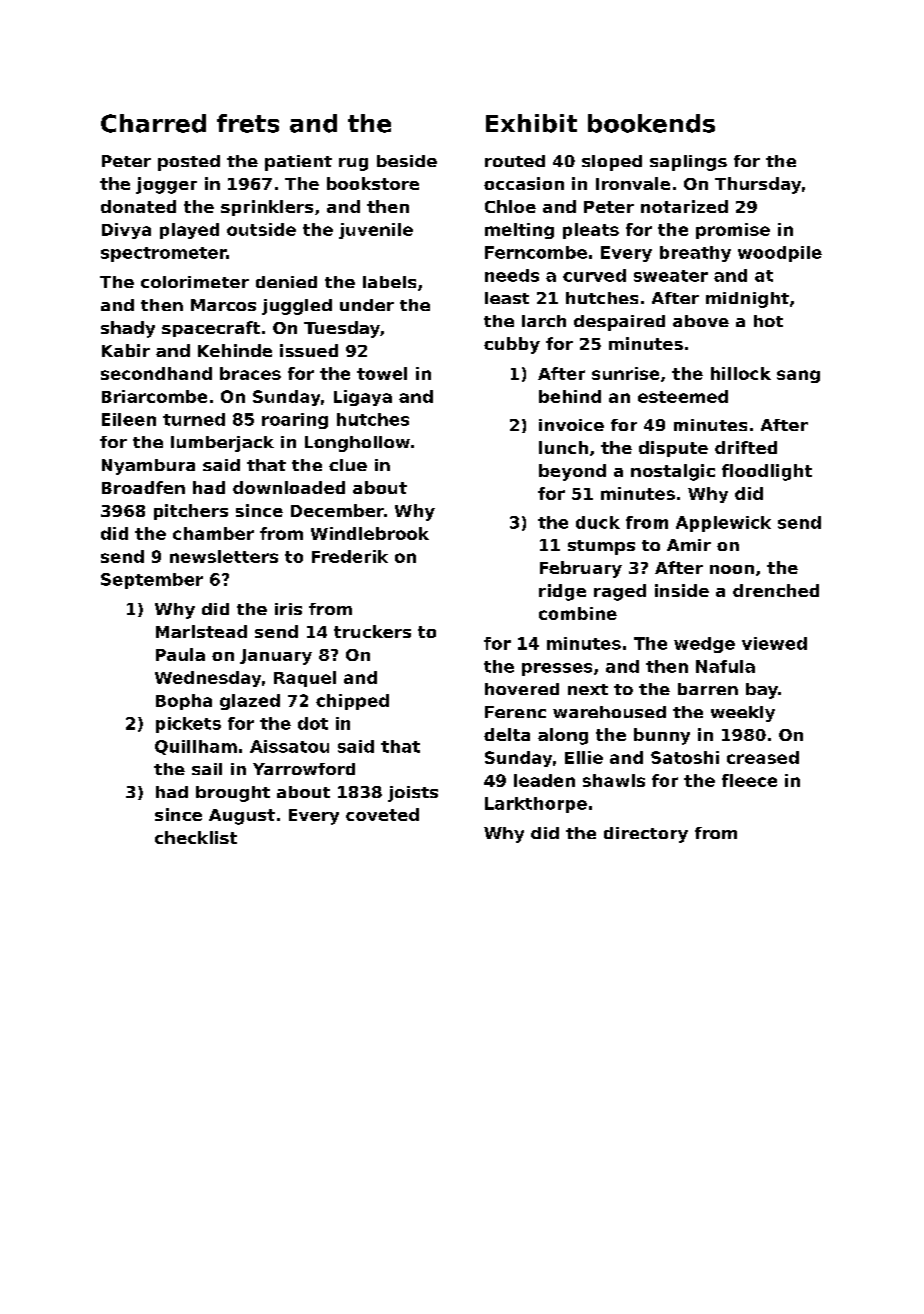  Describe the element at coordinates (129, 419) in the image. I see `Eileen` at that location.
